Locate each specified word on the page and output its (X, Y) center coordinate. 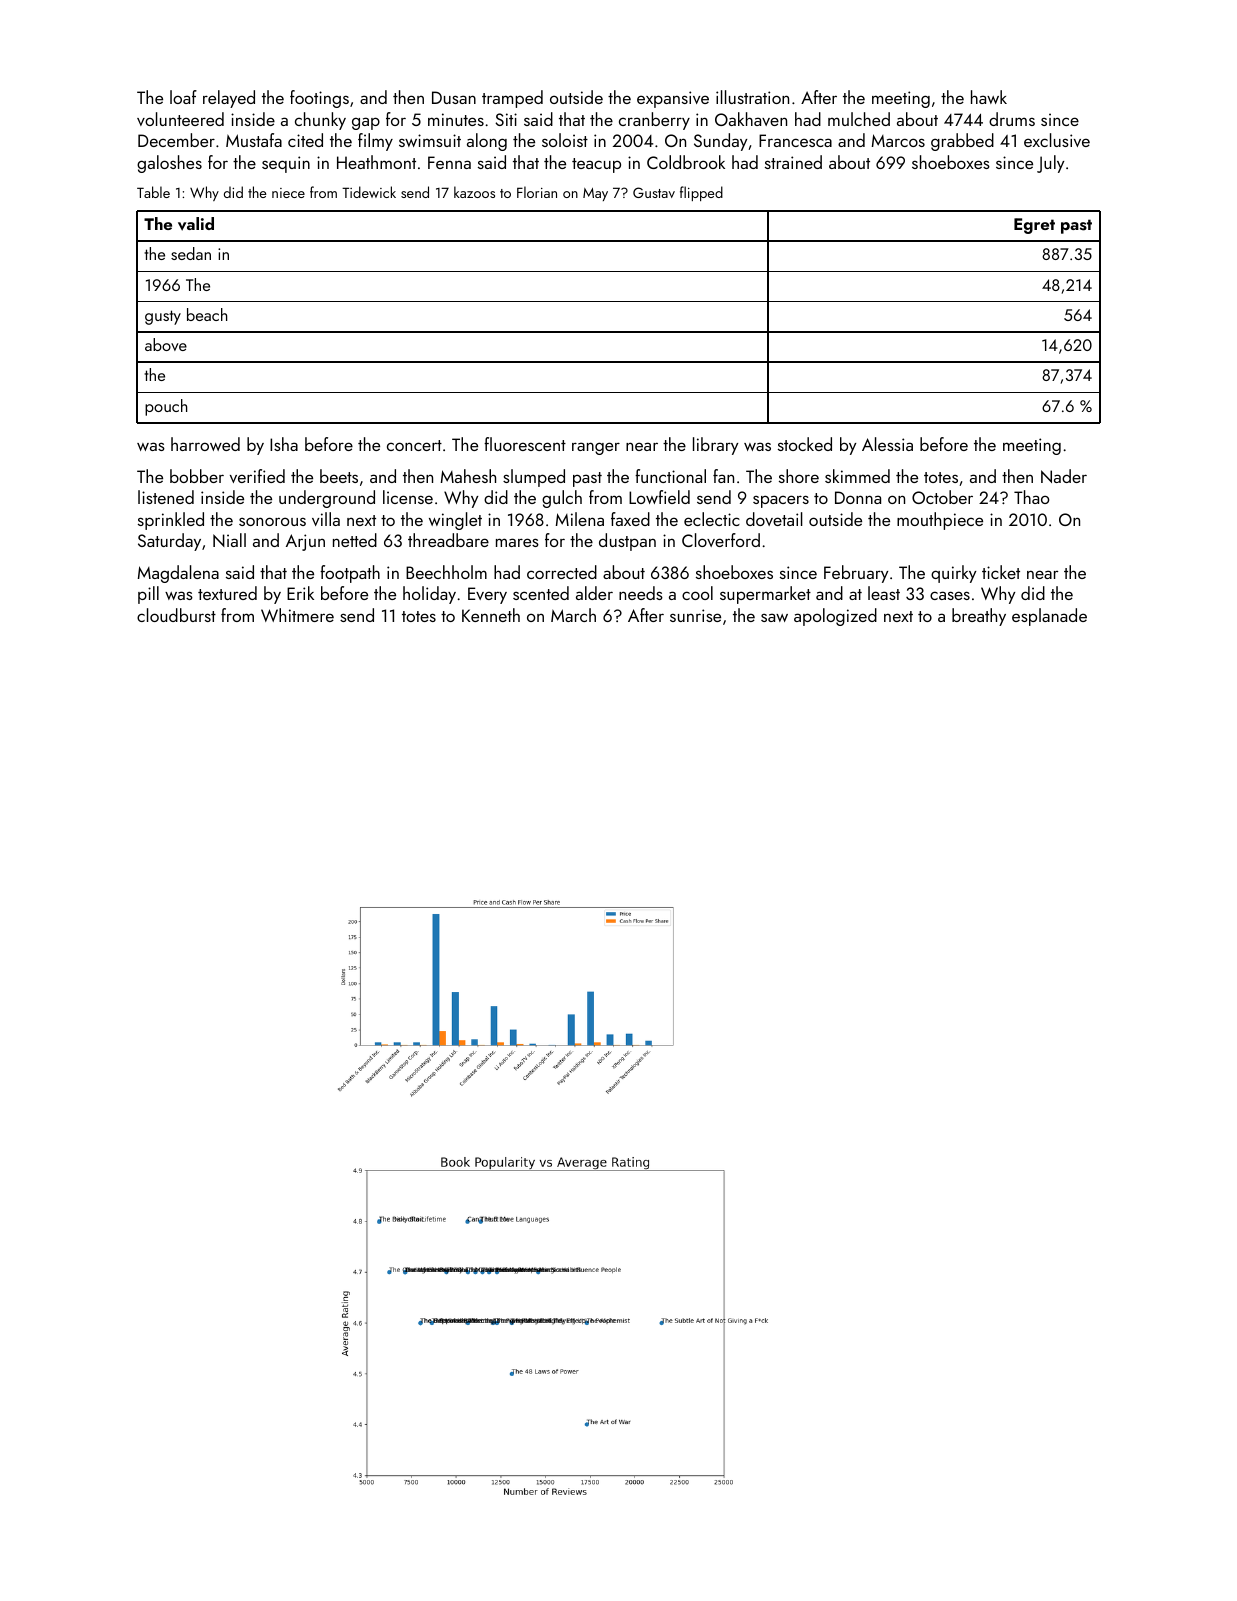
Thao (1031, 497)
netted (355, 540)
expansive (673, 99)
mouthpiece (940, 521)
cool (697, 593)
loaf (183, 97)
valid (196, 224)
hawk (989, 97)
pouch (166, 407)
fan (723, 476)
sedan (191, 253)
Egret (1034, 226)
